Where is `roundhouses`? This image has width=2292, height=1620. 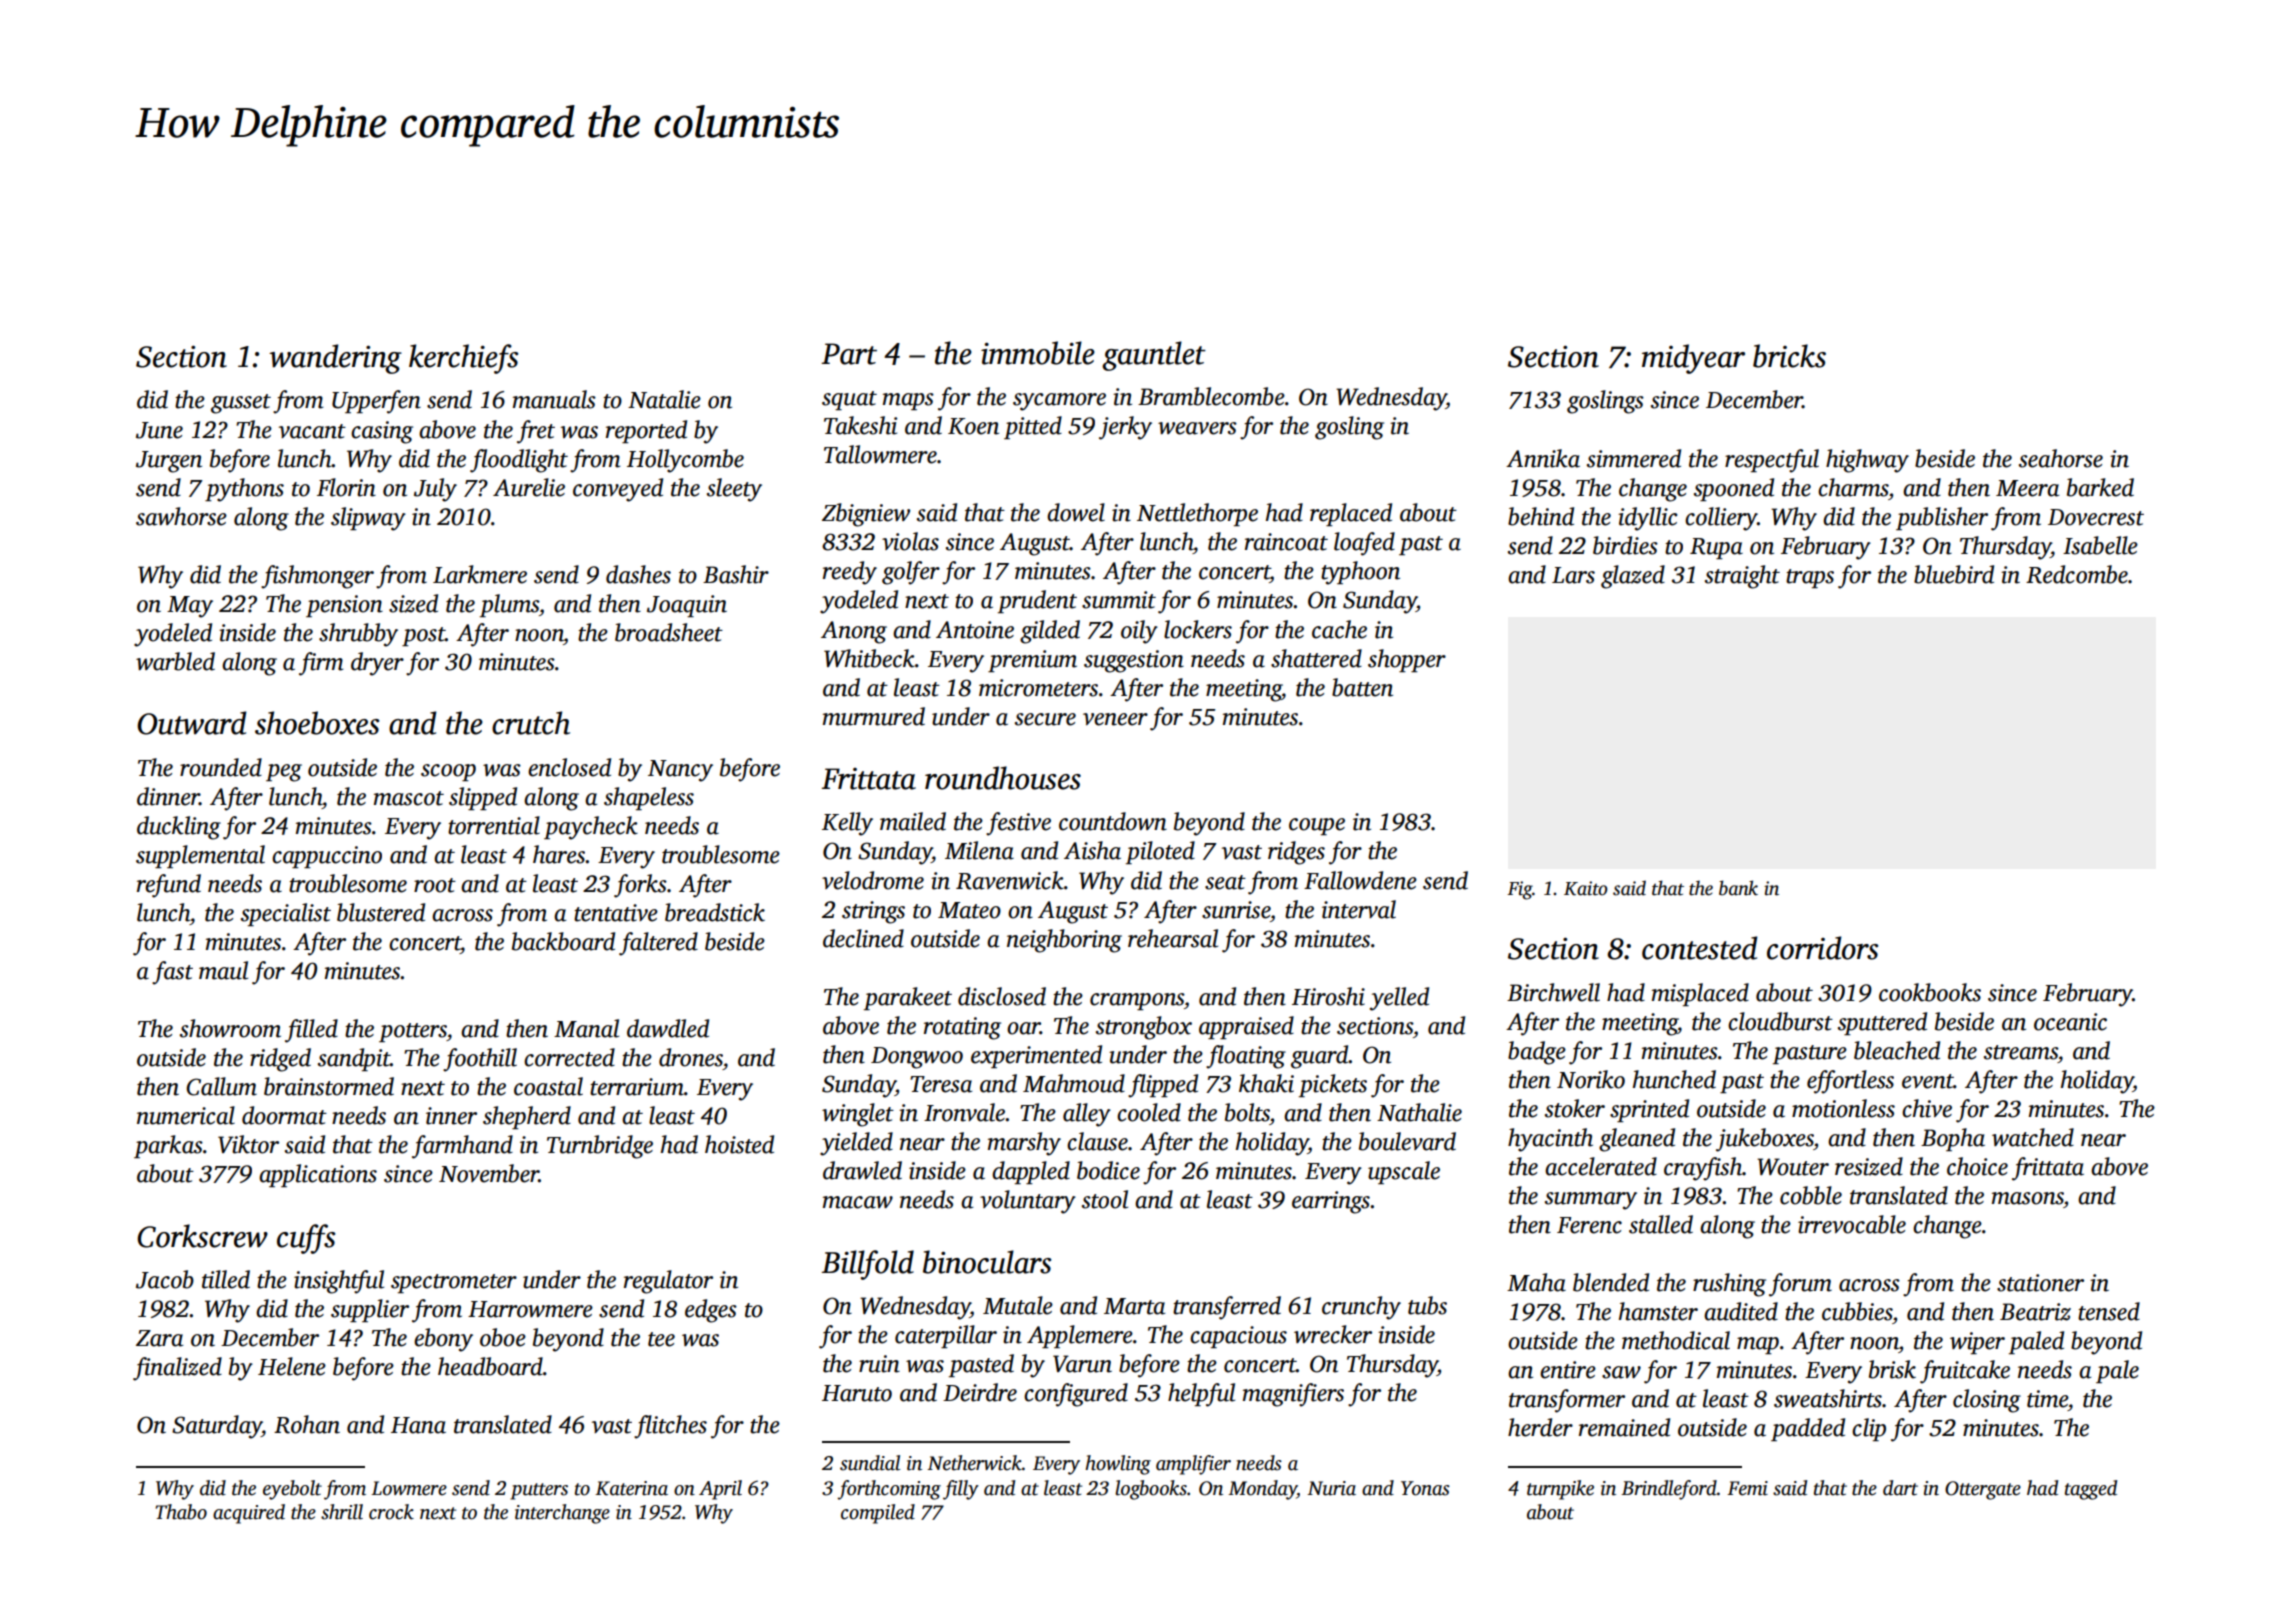
roundhouses is located at coordinates (1003, 778).
